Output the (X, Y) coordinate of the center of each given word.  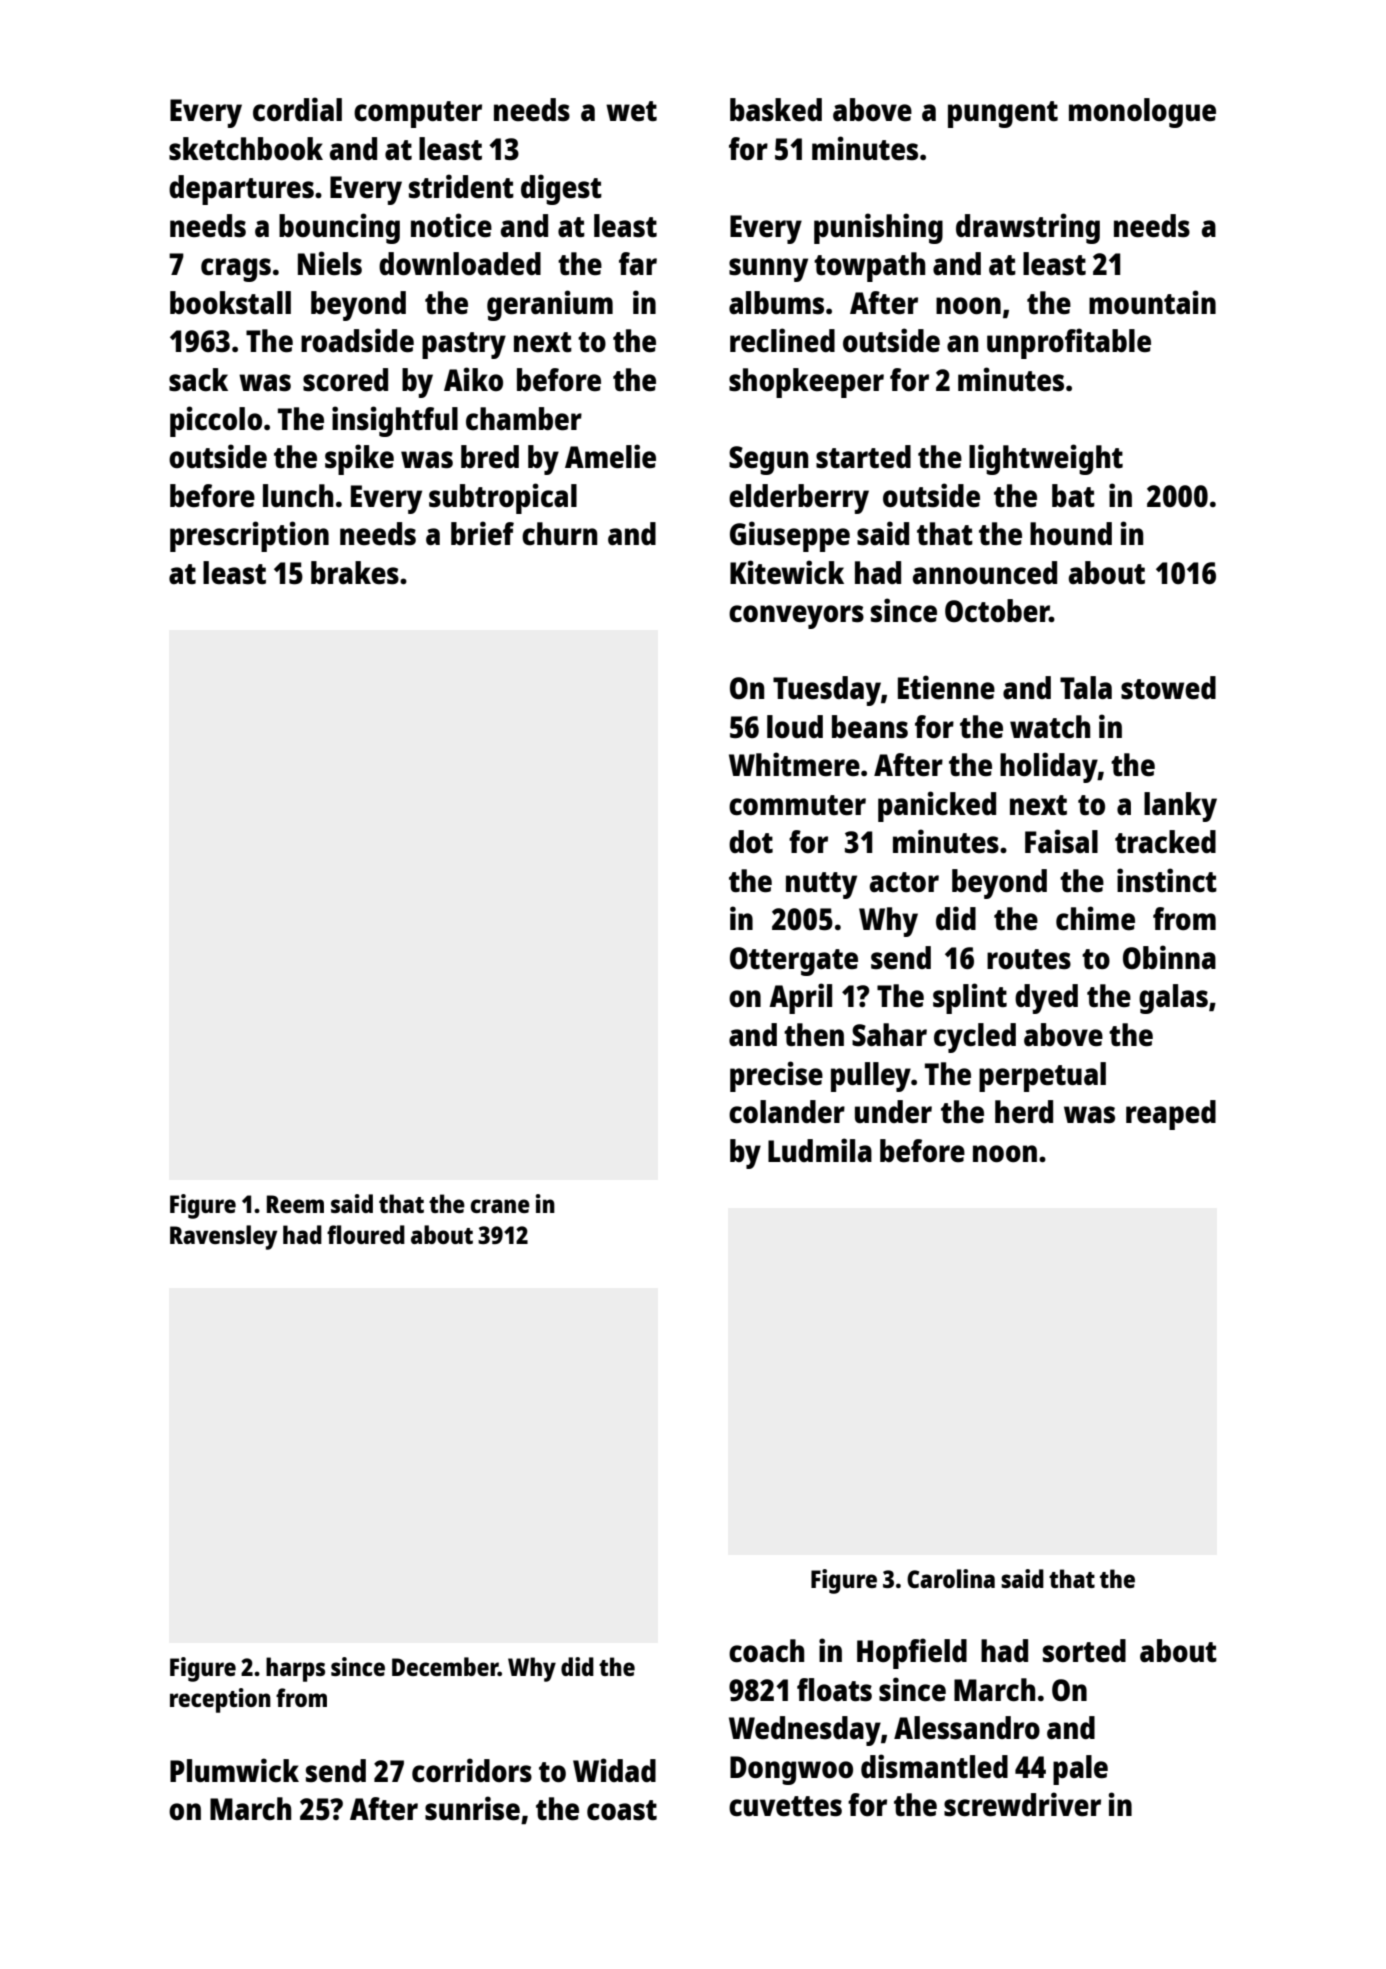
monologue (1142, 113)
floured (366, 1234)
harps (295, 1669)
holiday (1049, 767)
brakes (355, 573)
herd (1024, 1112)
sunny (768, 270)
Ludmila (820, 1150)
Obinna (1169, 957)
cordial (297, 109)
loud (795, 726)
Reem (295, 1204)
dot (751, 841)
